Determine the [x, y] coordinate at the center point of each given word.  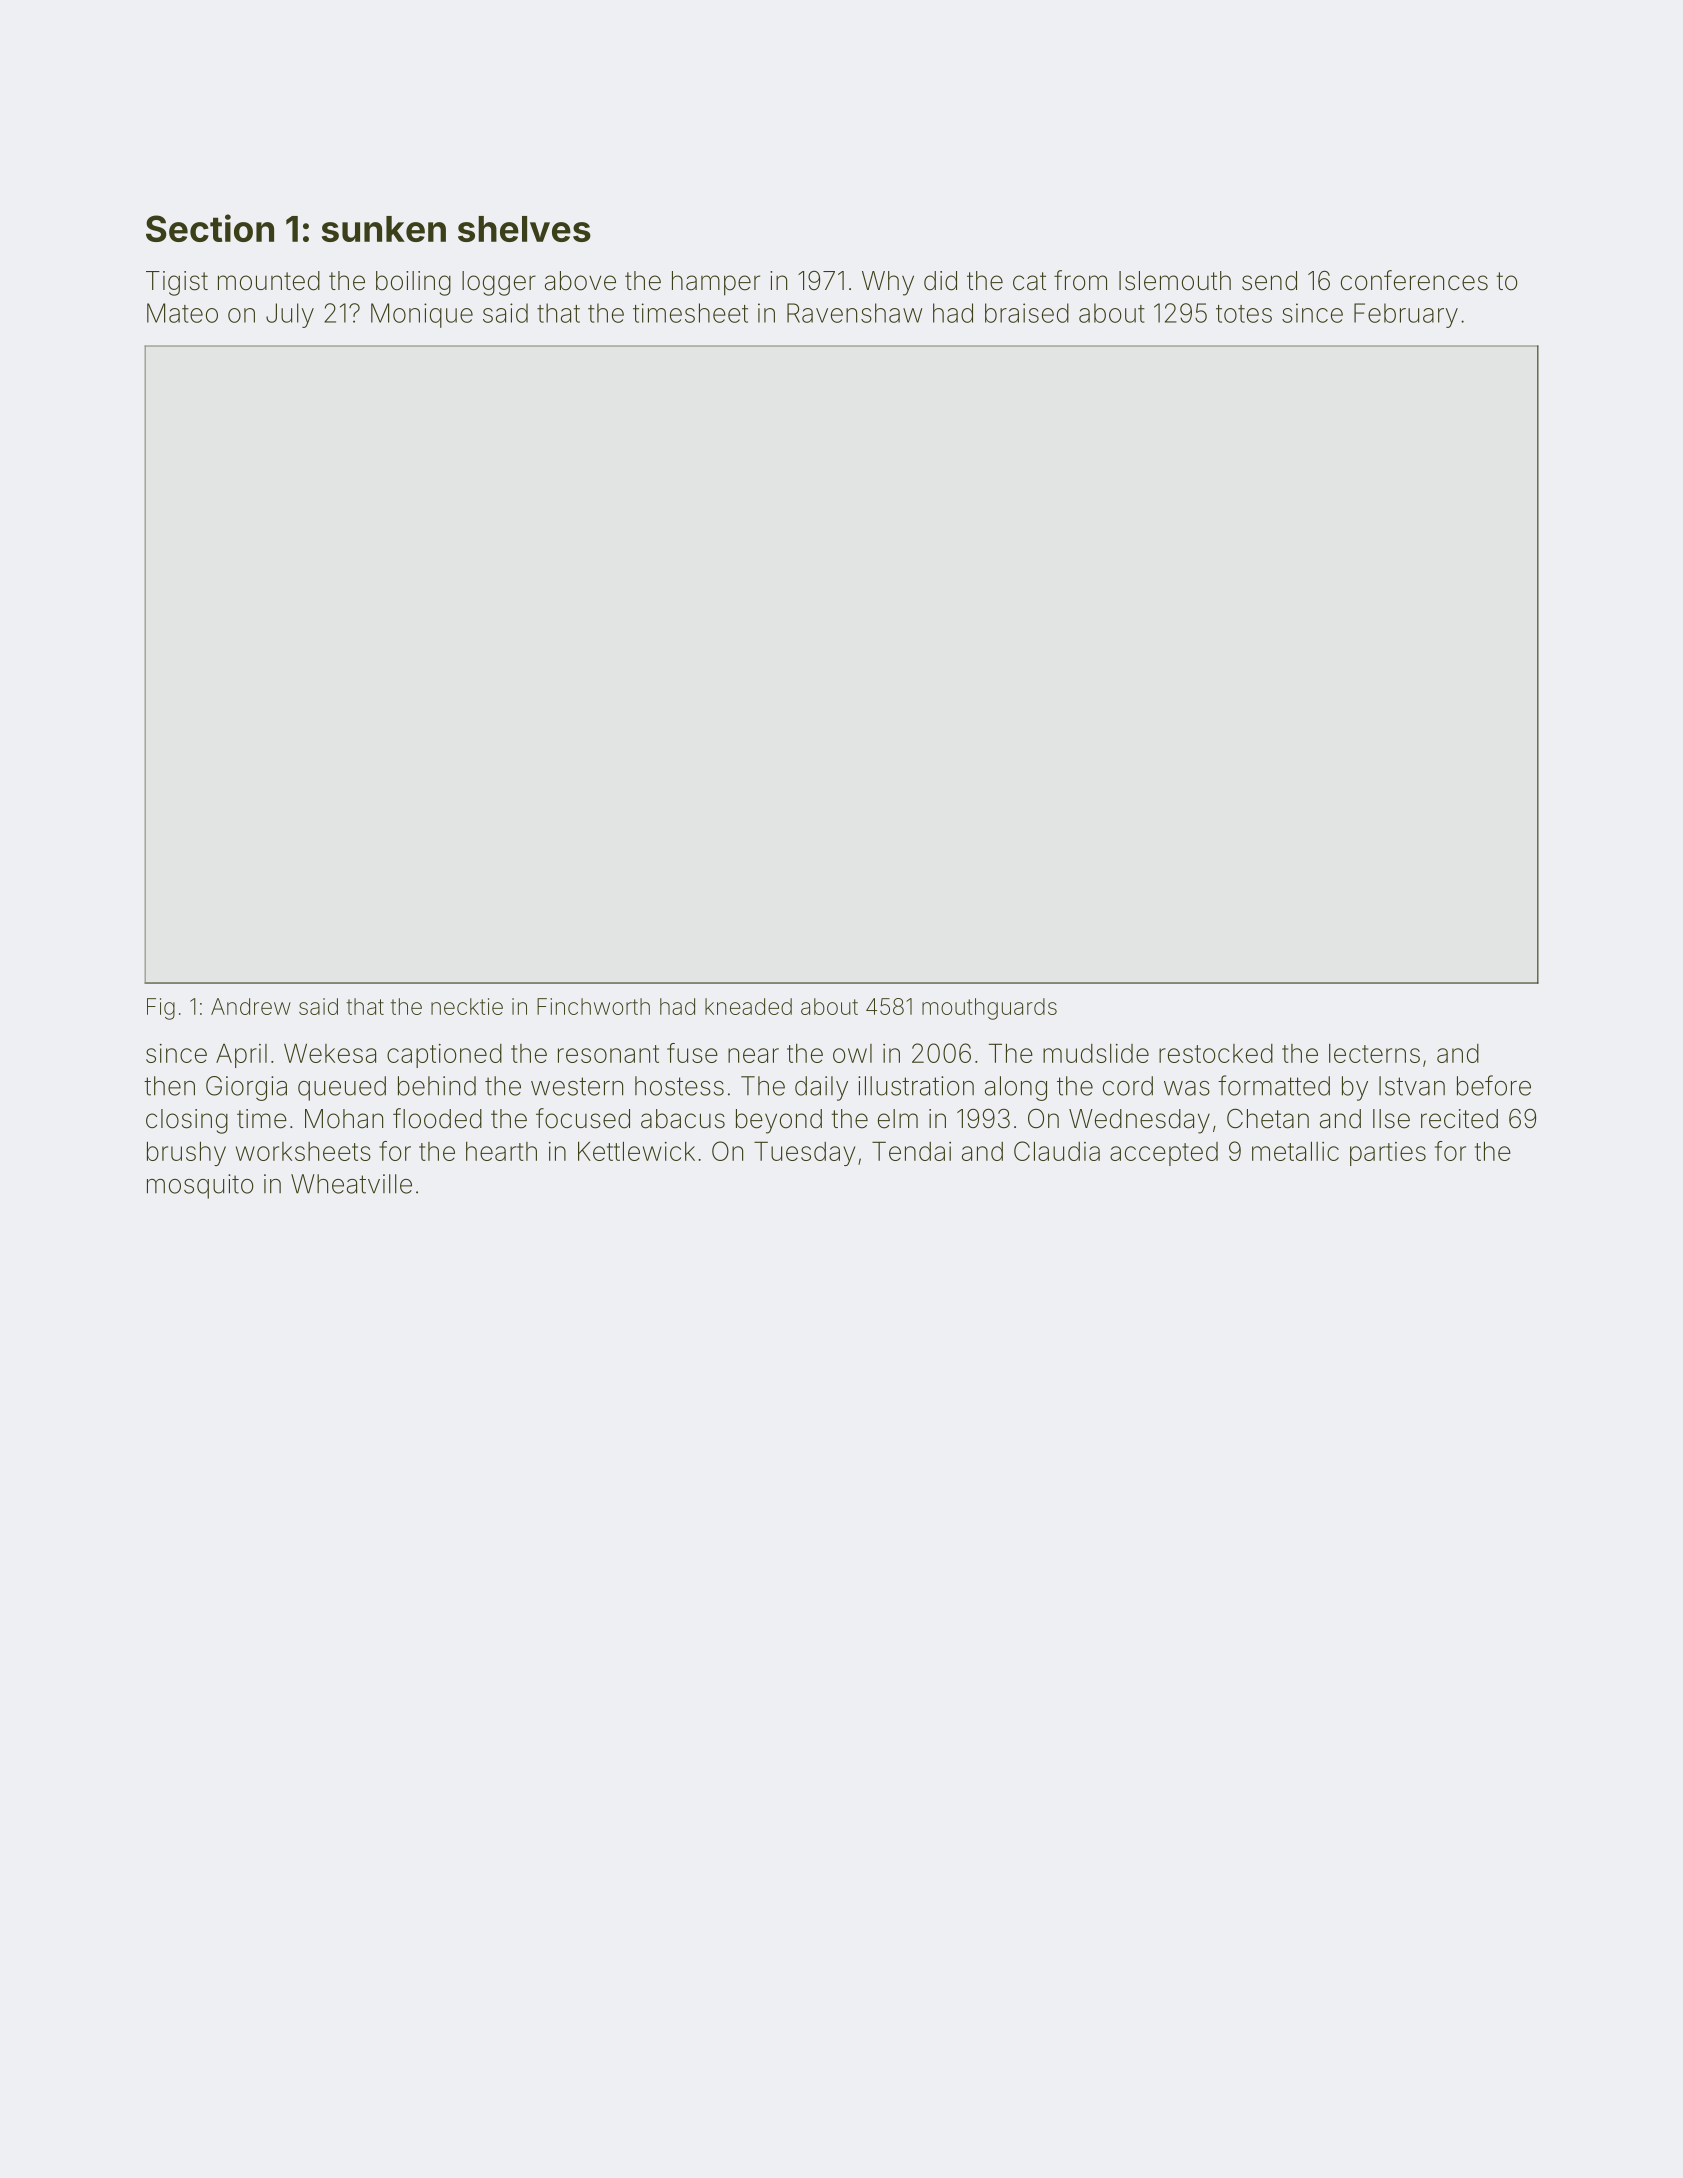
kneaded [748, 1006]
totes [1244, 314]
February [1406, 315]
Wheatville [351, 1184]
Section [210, 228]
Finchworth [593, 1006]
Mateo [182, 313]
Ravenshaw [854, 313]
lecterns [1374, 1053]
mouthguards [989, 1009]
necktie [467, 1006]
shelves [524, 229]
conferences [1414, 280]
